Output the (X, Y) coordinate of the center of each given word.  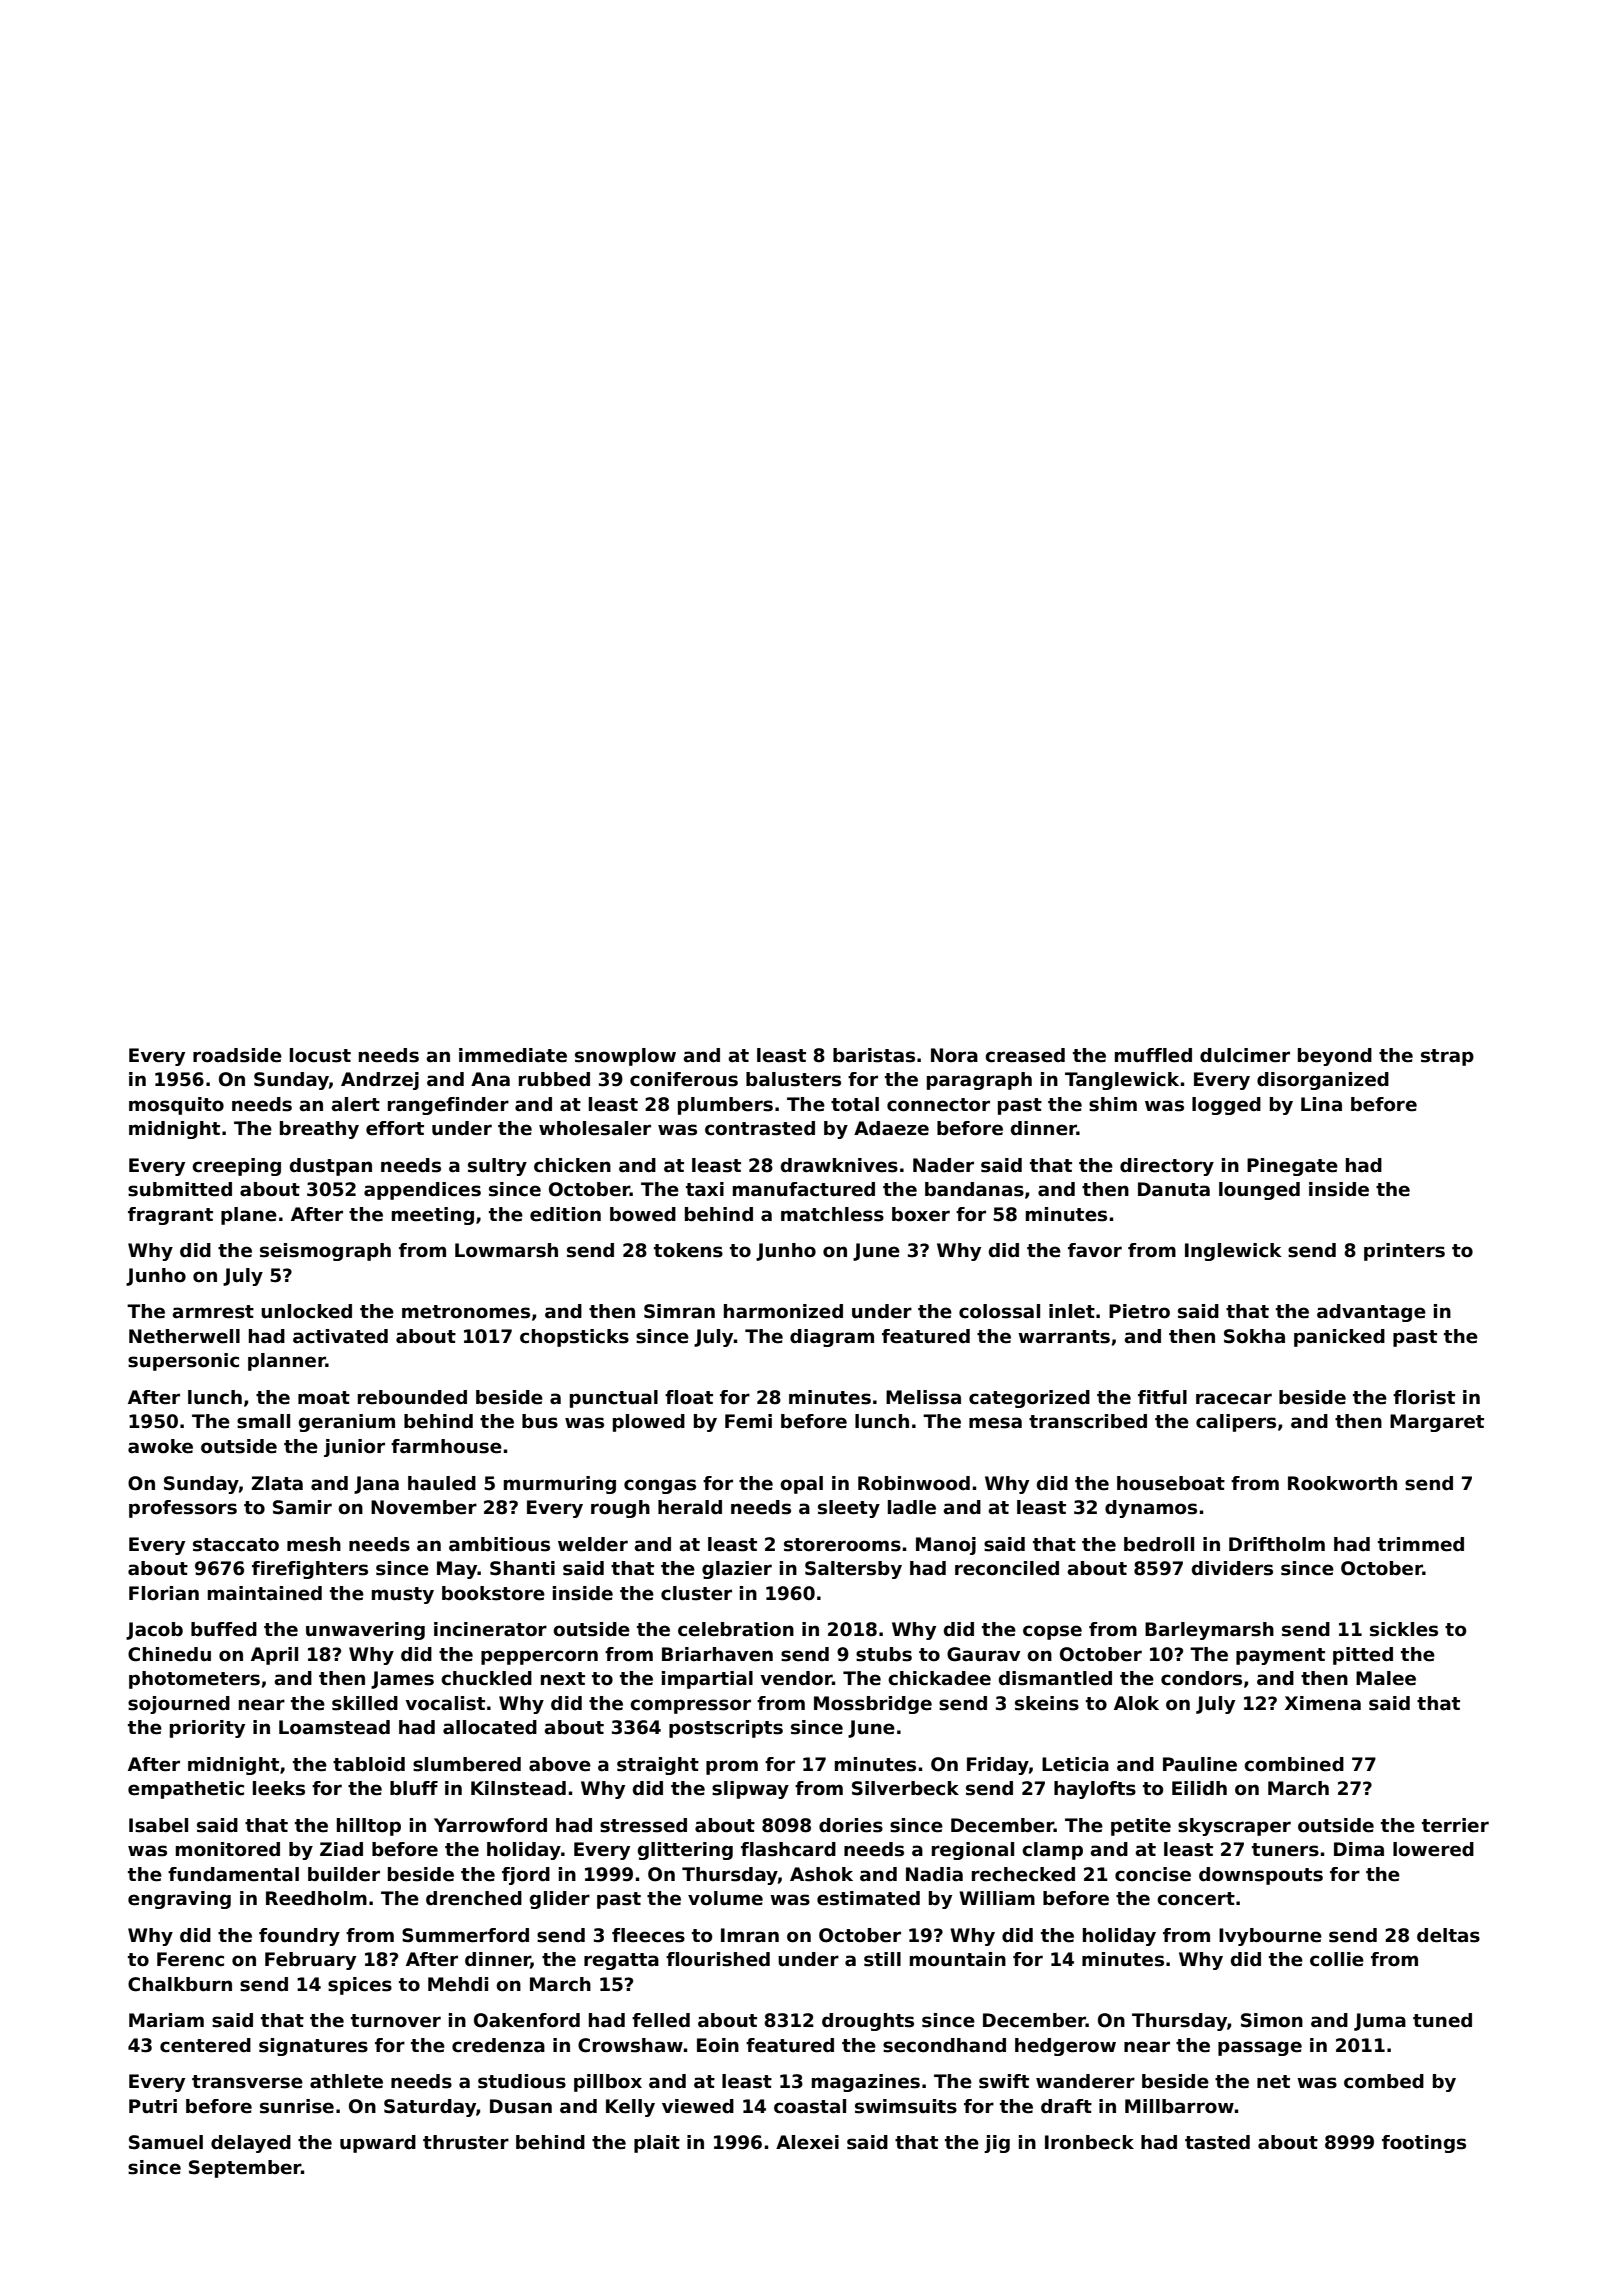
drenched (474, 1898)
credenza (498, 2045)
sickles (1404, 1629)
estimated (868, 1898)
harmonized (783, 1311)
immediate (513, 1055)
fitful (1162, 1397)
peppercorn (539, 1657)
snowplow (625, 1057)
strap (1447, 1057)
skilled (365, 1703)
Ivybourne (1270, 1937)
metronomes (466, 1312)
